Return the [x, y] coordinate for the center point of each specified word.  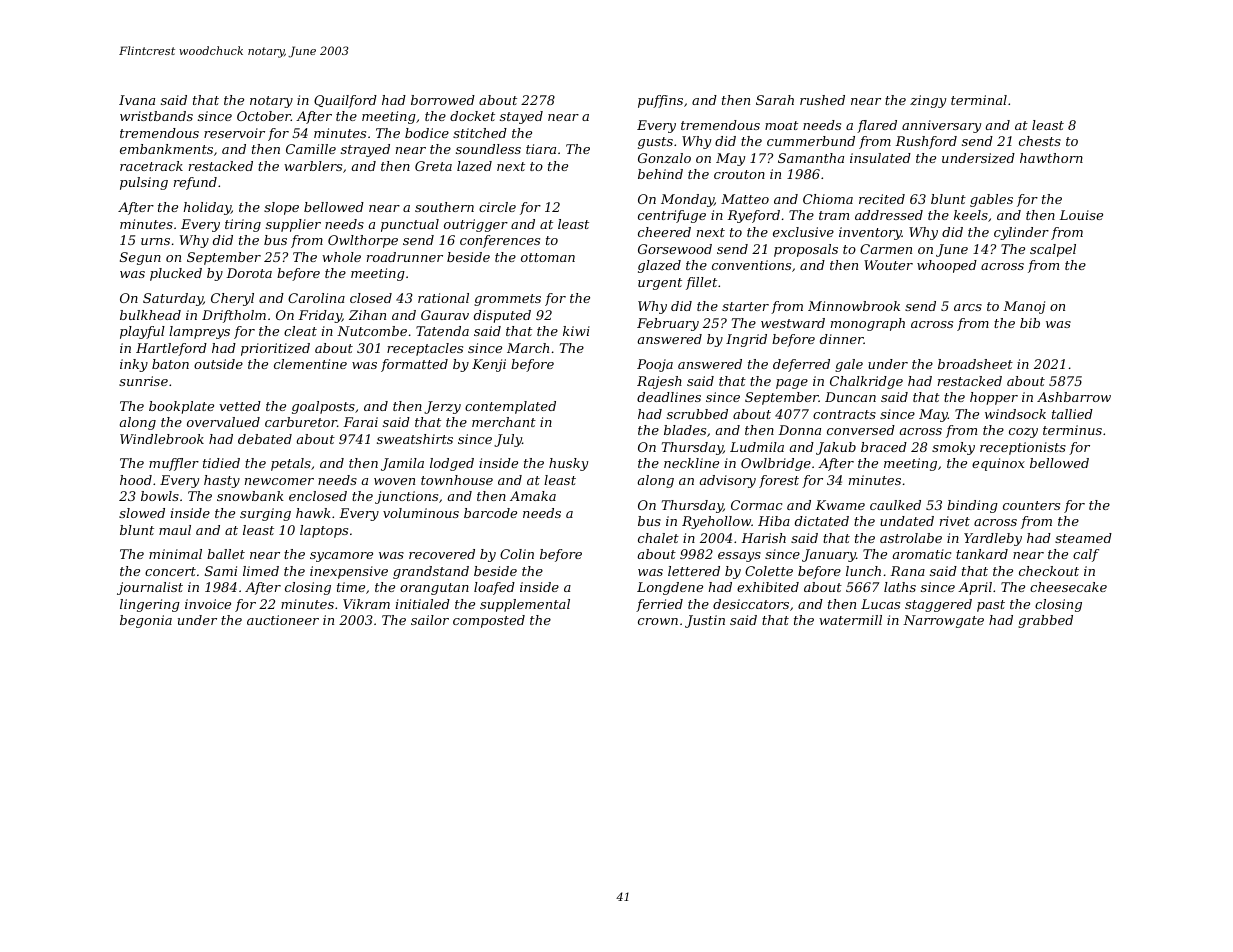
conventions [751, 265]
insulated [880, 158]
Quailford [345, 101]
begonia [146, 621]
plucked [176, 274]
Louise [1081, 215]
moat [781, 125]
